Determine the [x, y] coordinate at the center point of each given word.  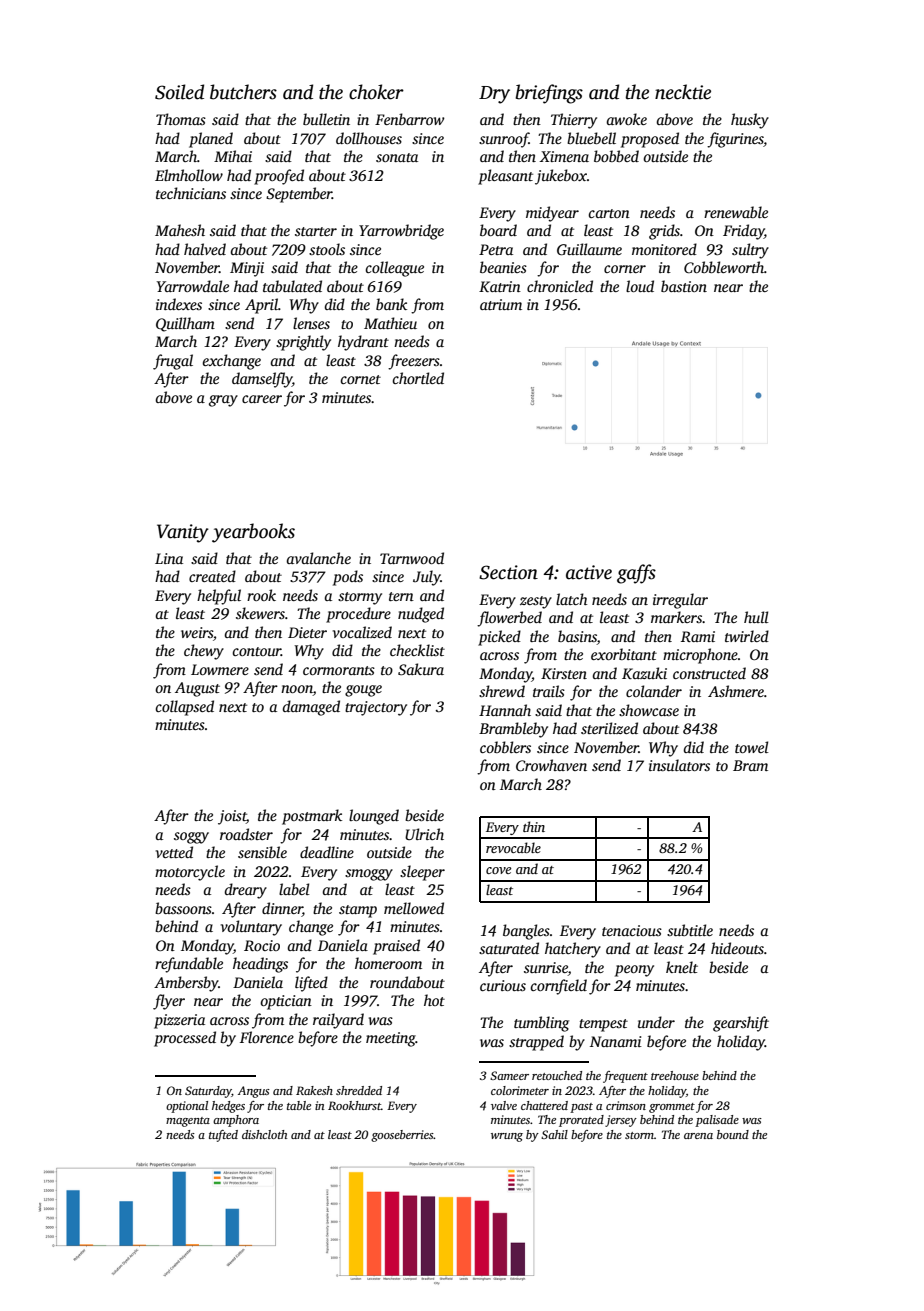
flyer [169, 1002]
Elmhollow [189, 175]
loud [640, 286]
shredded [359, 1090]
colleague [394, 269]
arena [698, 1136]
